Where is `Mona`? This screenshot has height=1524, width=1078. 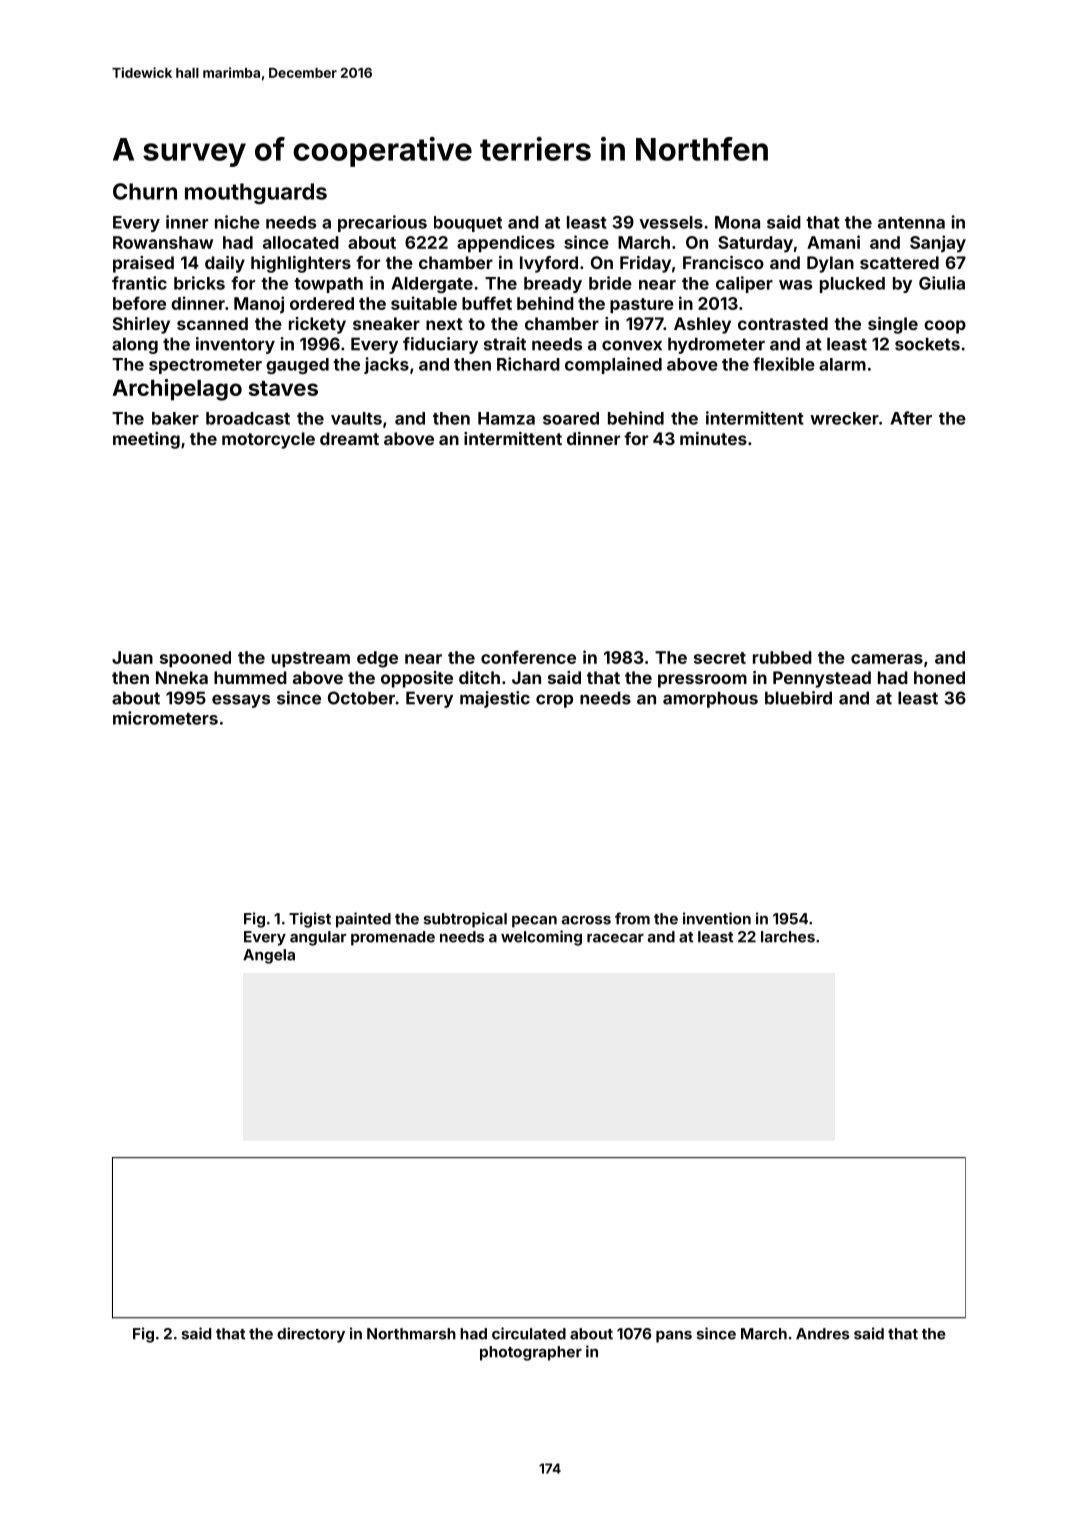 Mona is located at coordinates (737, 222).
